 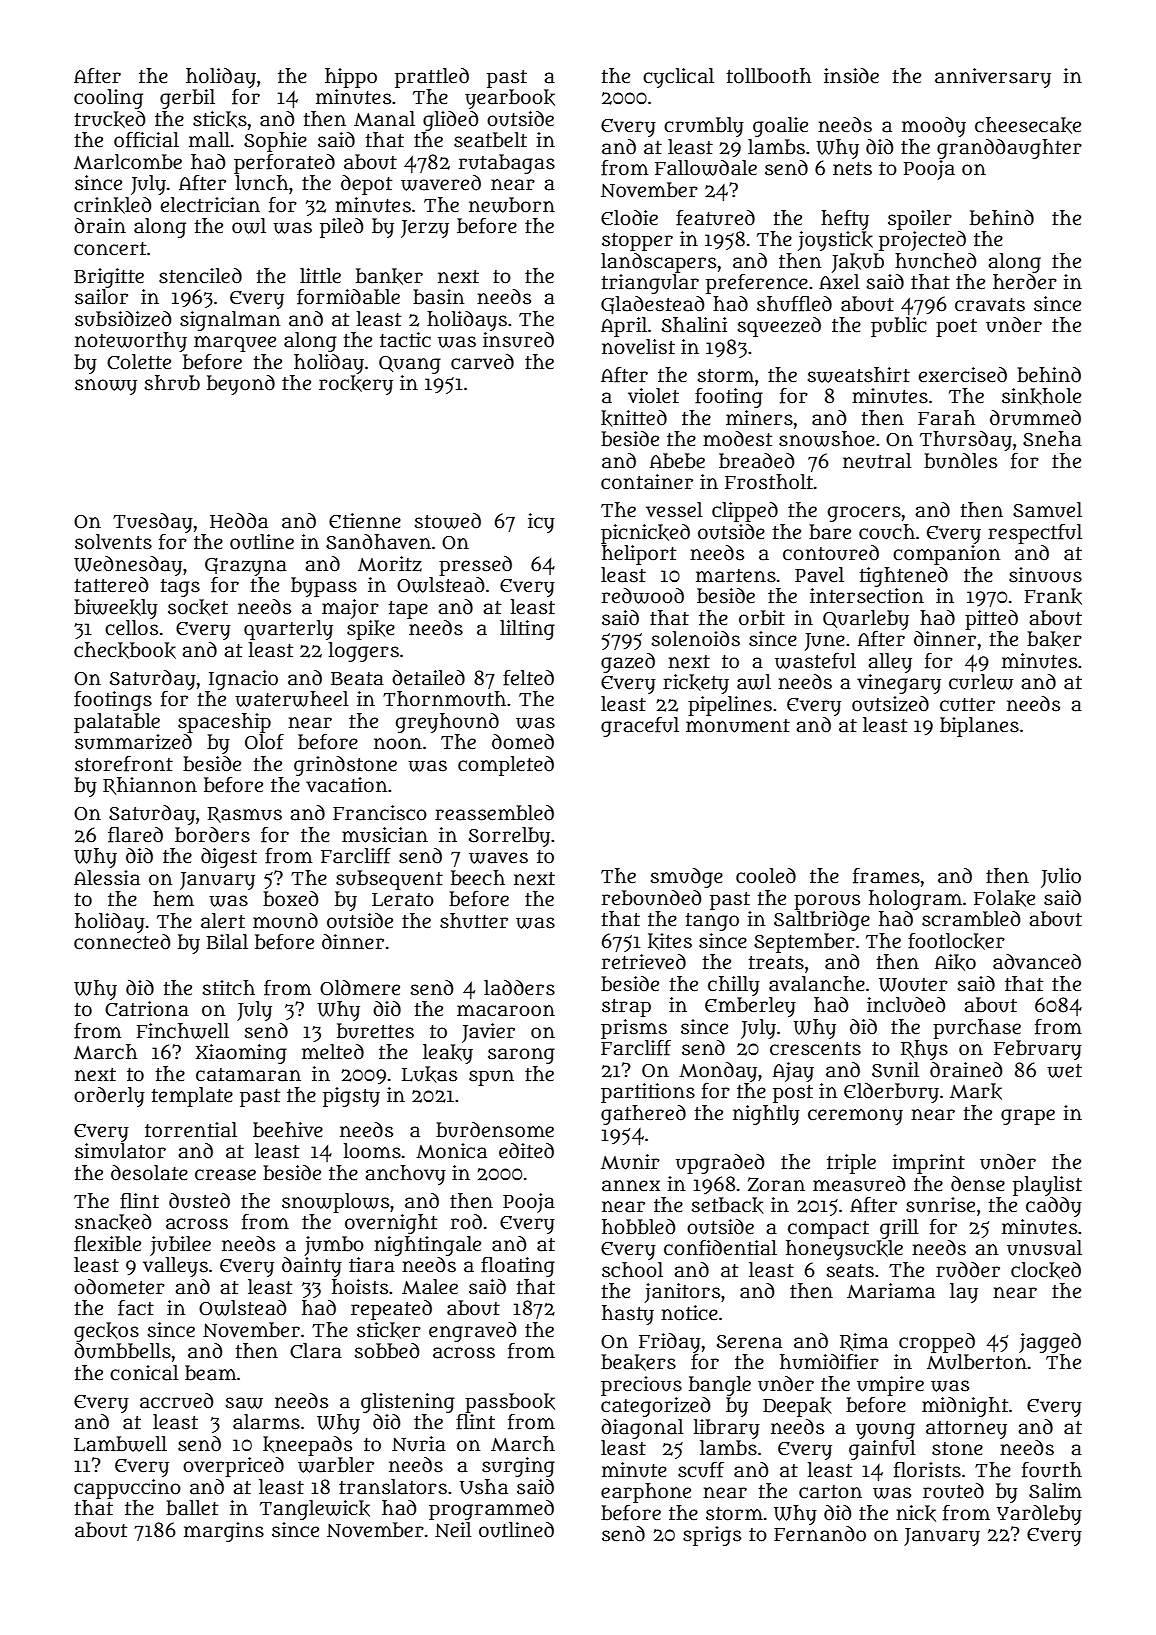 I want to click on Alessia, so click(x=107, y=878).
